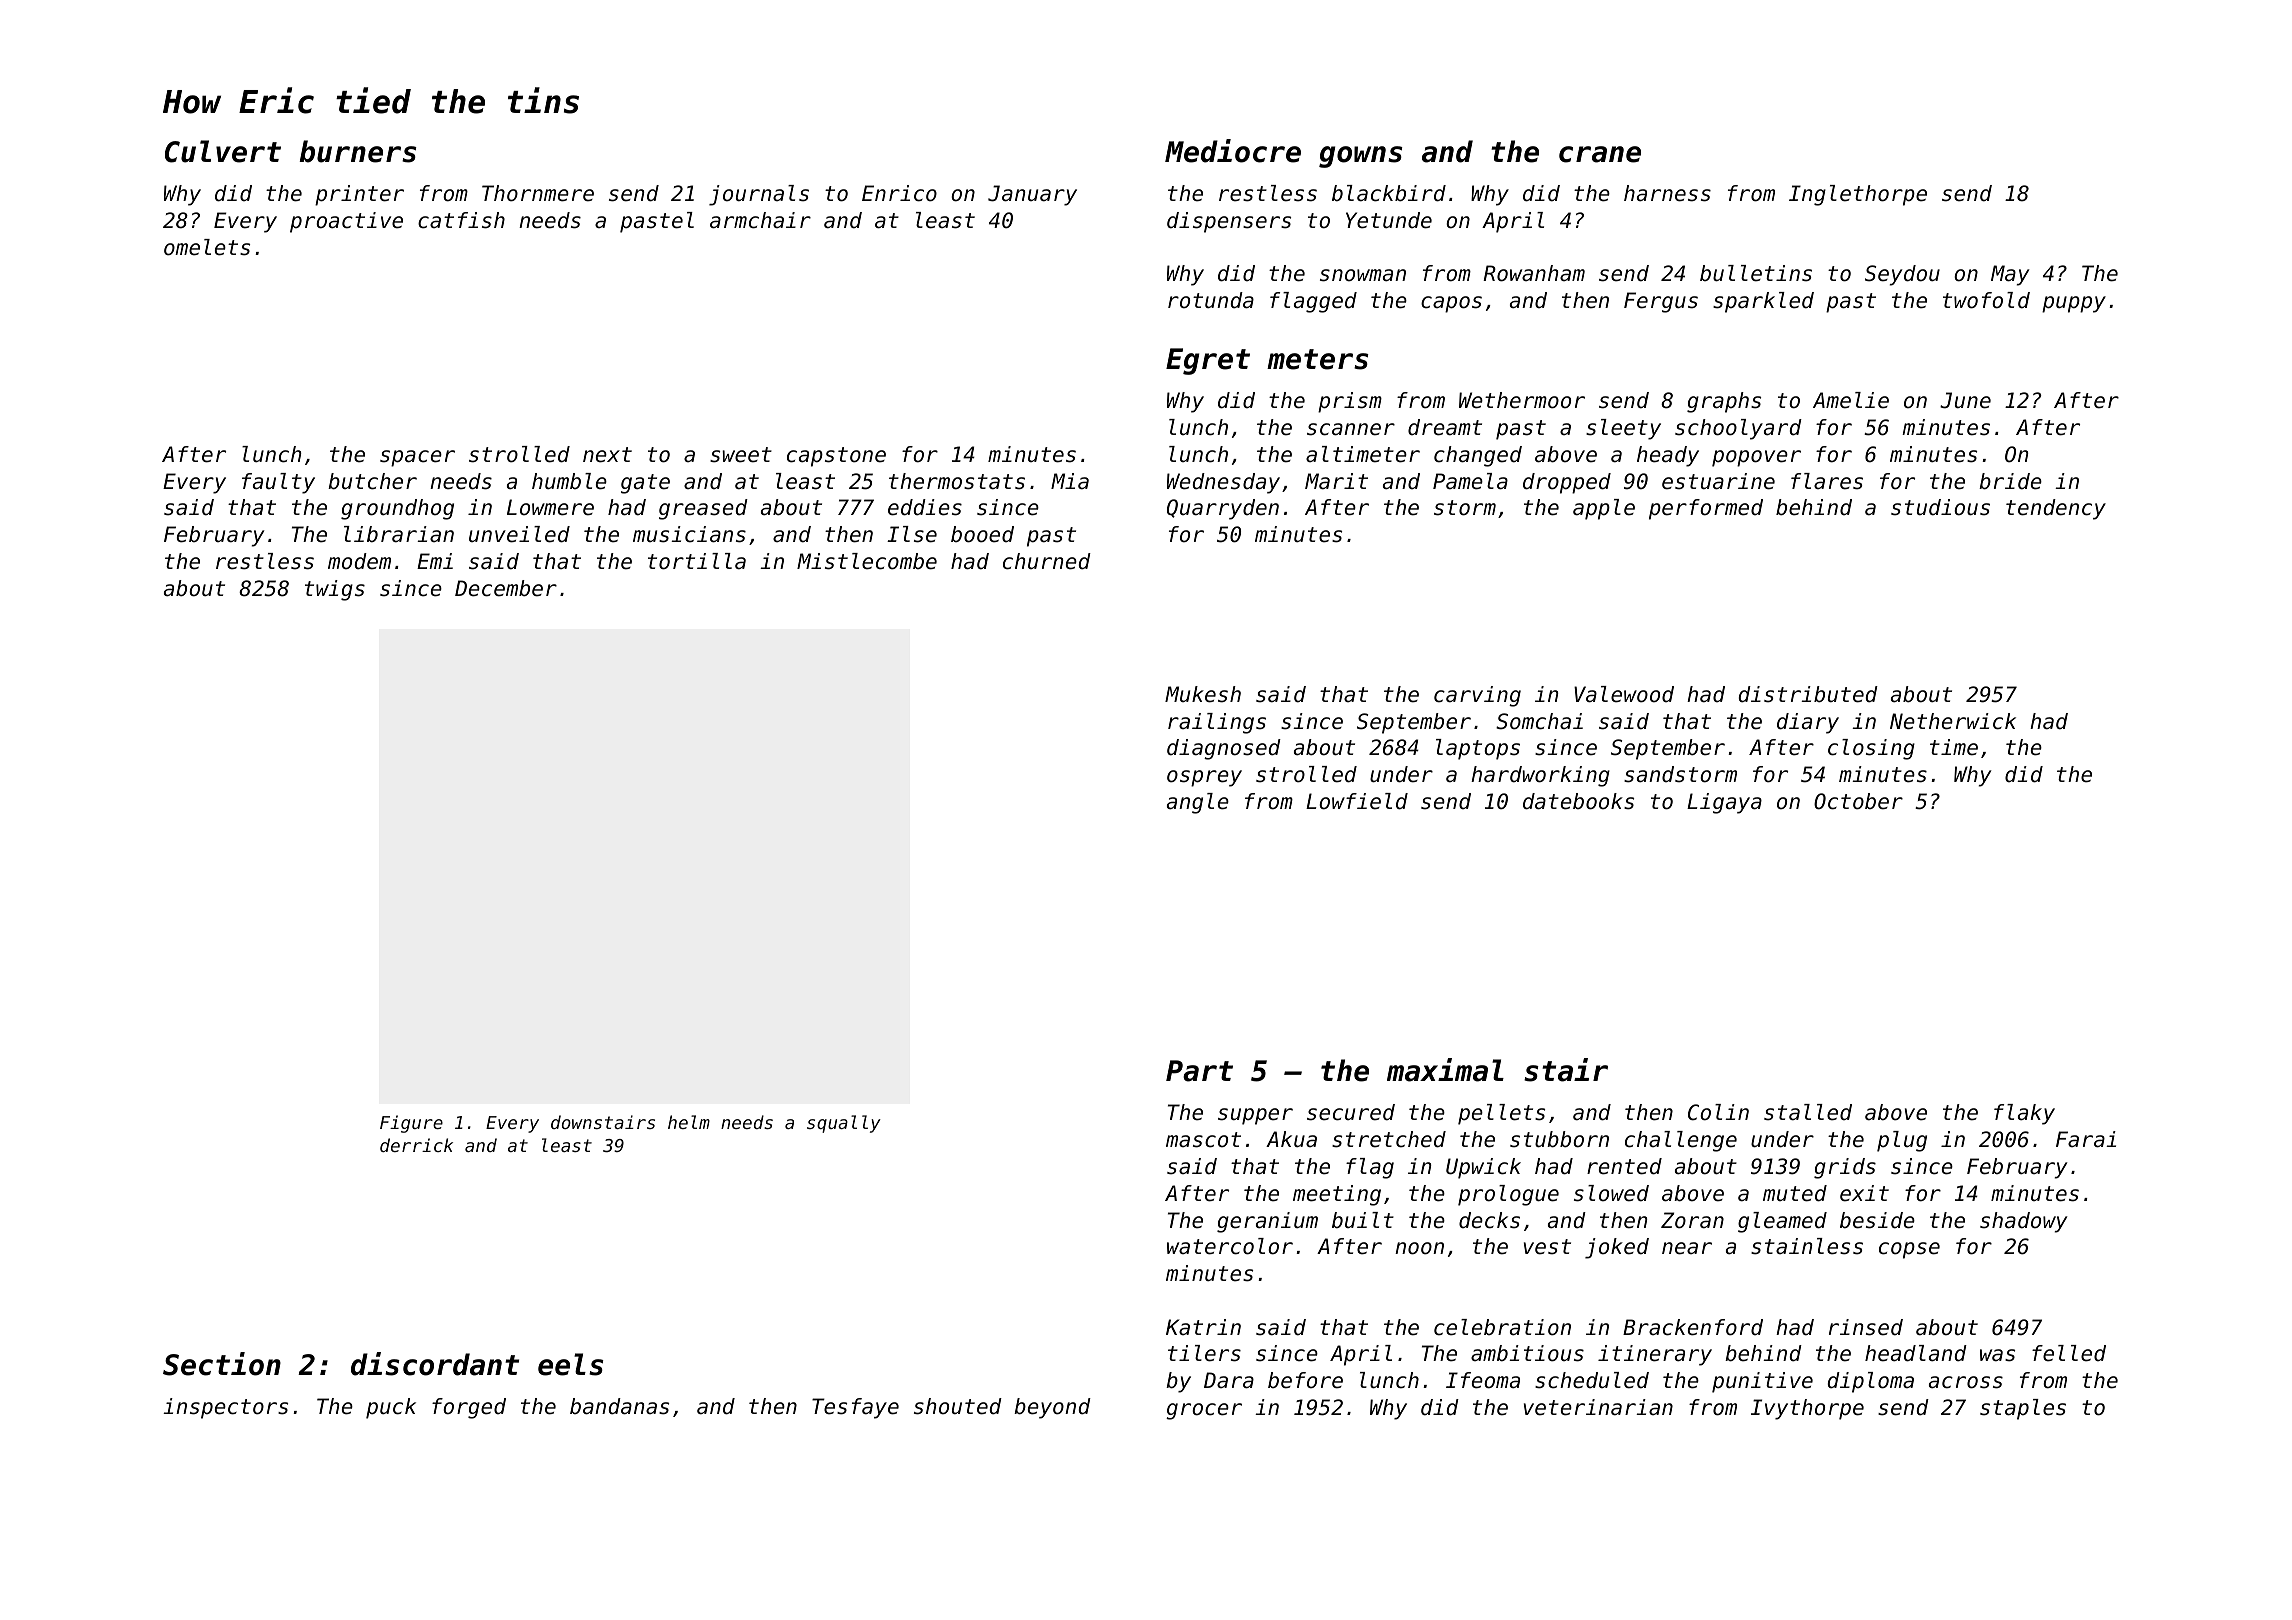 The height and width of the image is (1620, 2292). What do you see at coordinates (1198, 803) in the image?
I see `angle` at bounding box center [1198, 803].
